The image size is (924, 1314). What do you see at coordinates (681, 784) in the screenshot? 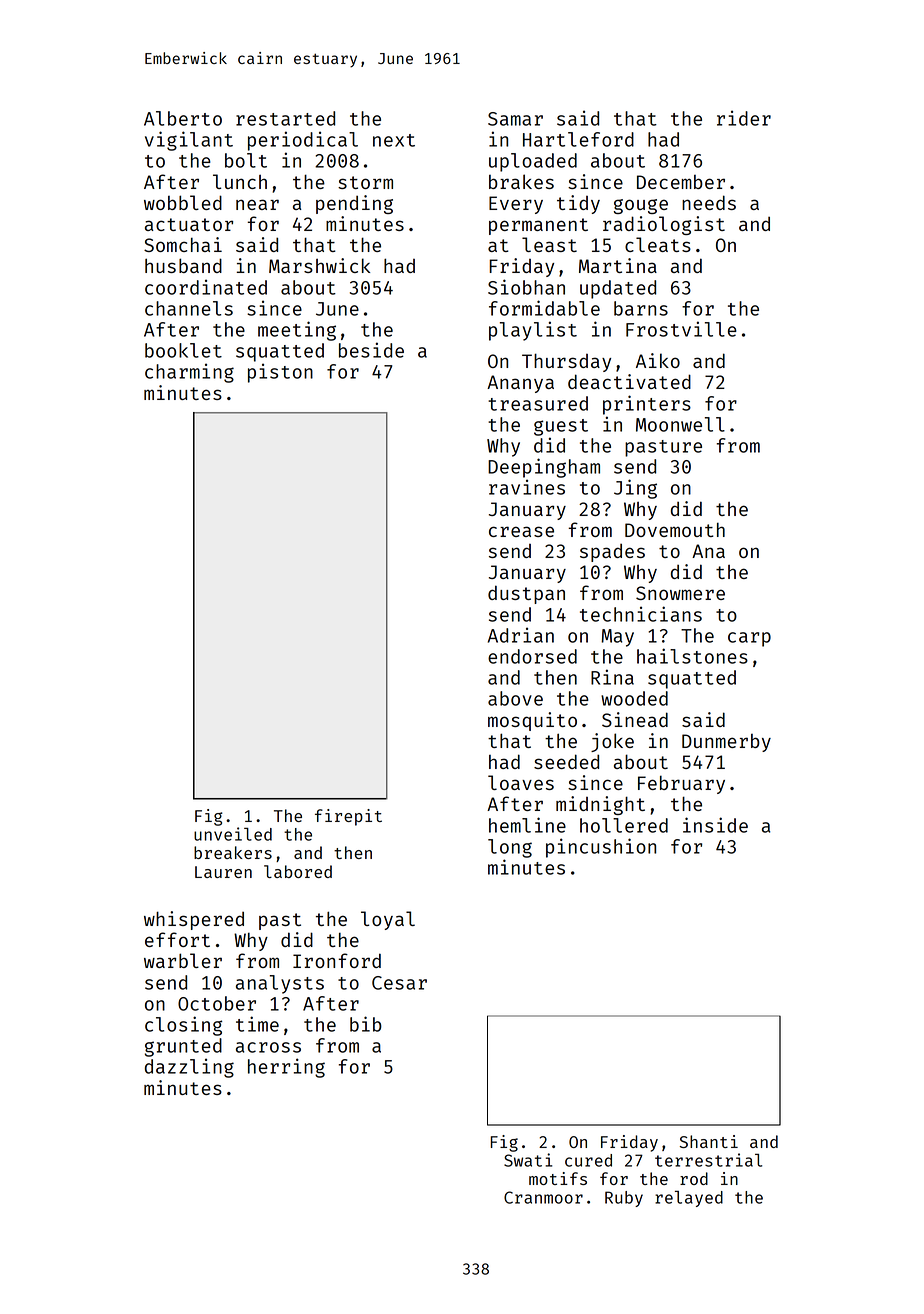
I see `February` at bounding box center [681, 784].
